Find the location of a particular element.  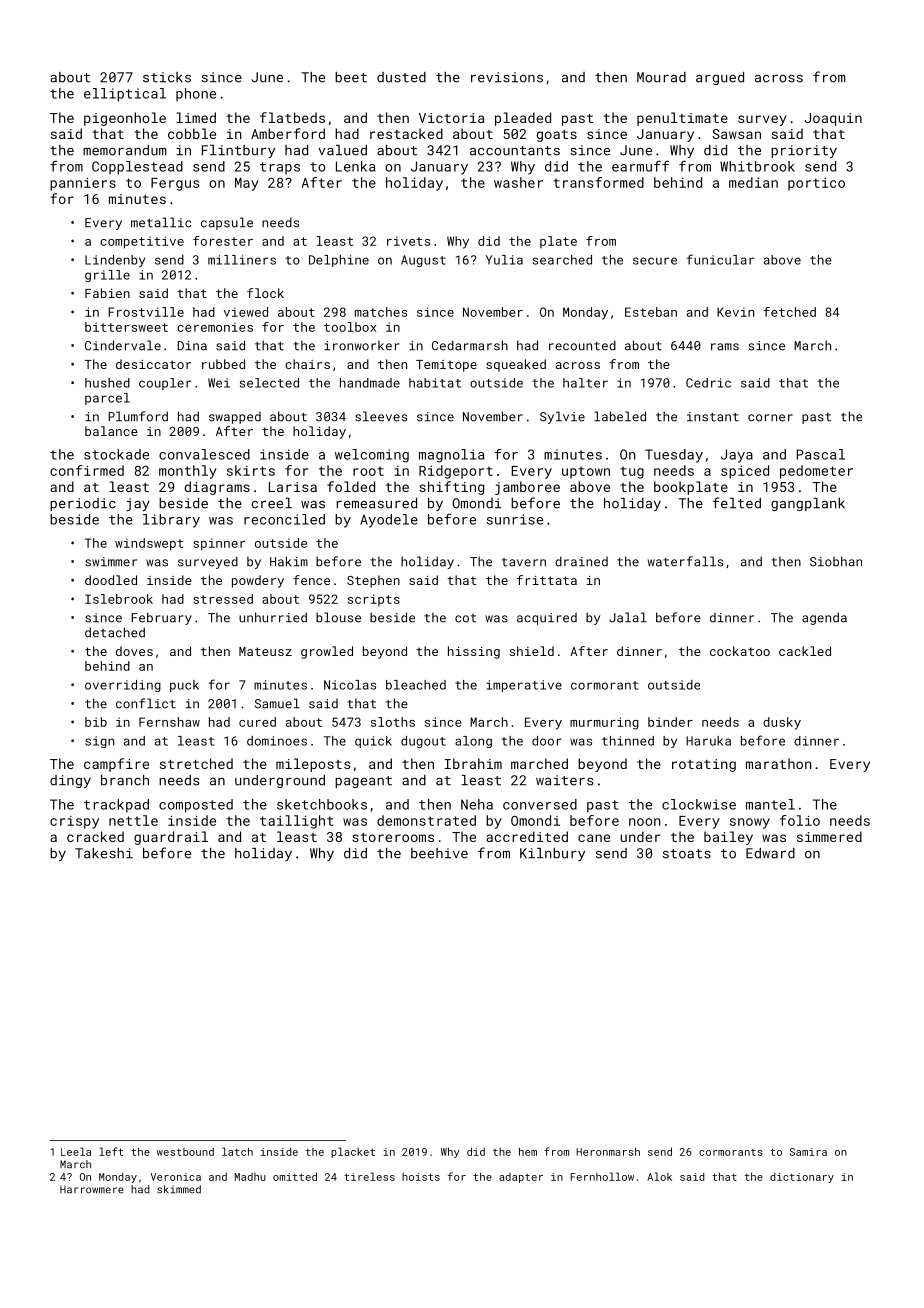

folio is located at coordinates (800, 820).
